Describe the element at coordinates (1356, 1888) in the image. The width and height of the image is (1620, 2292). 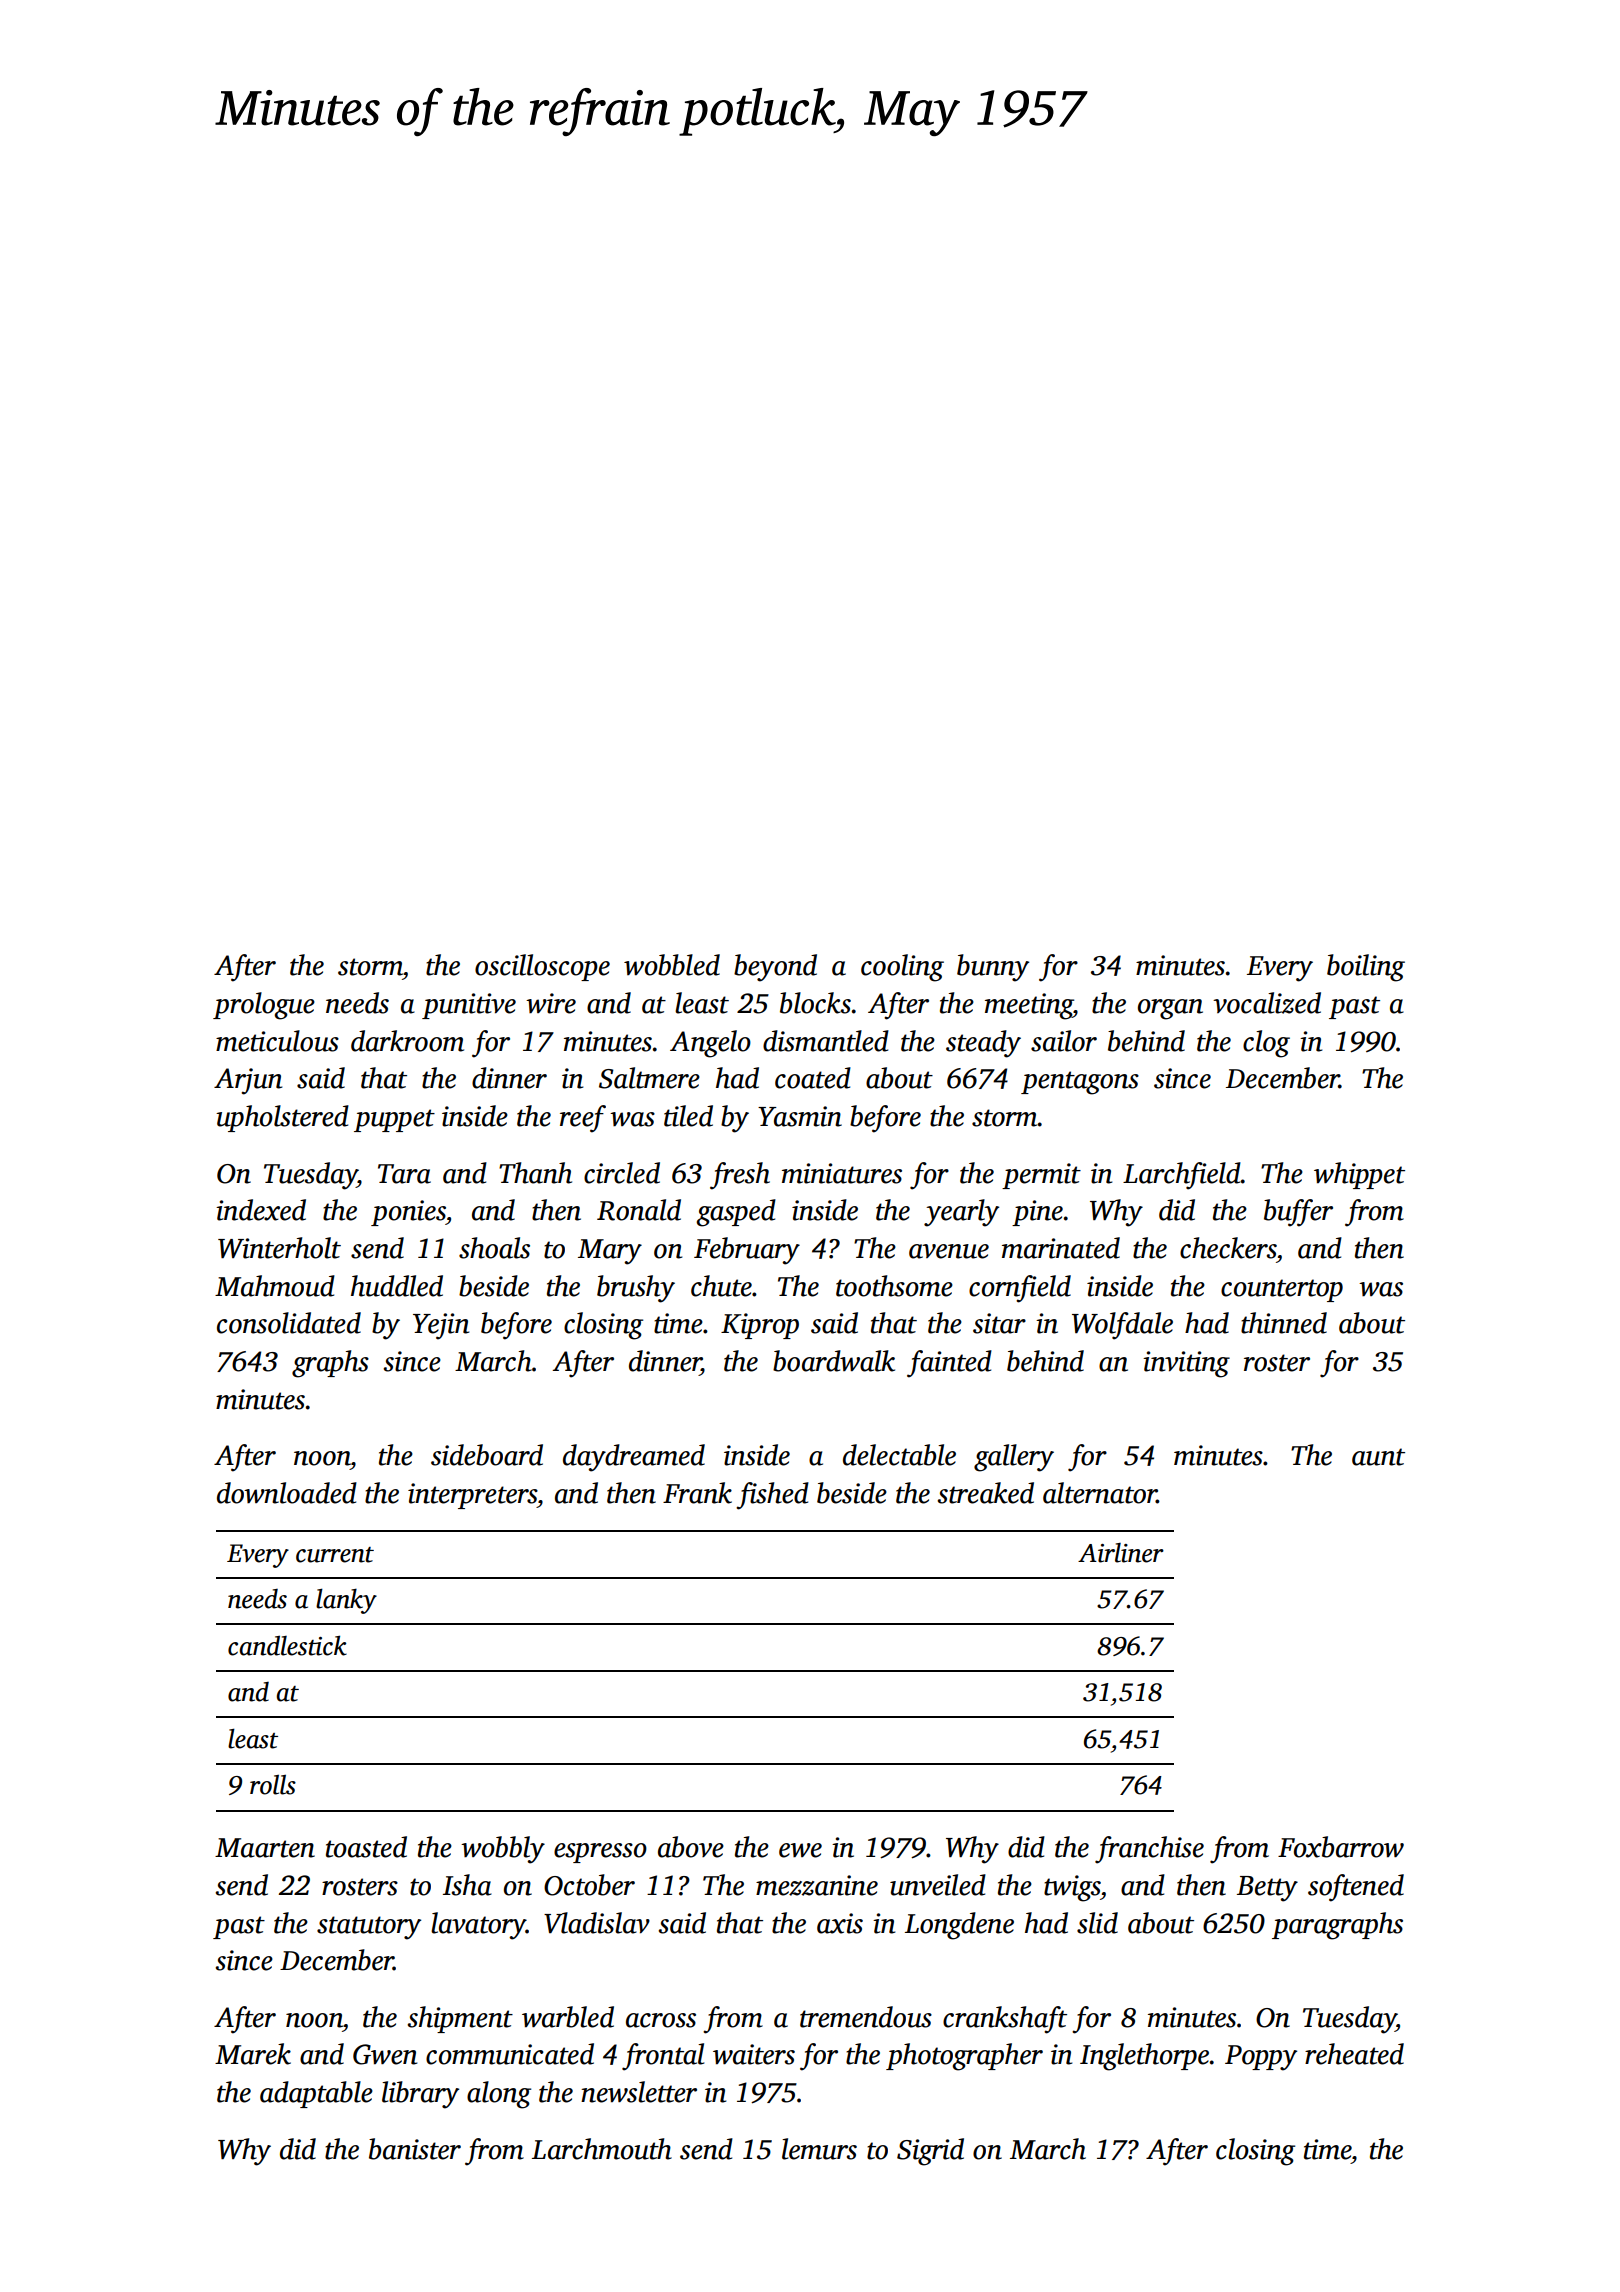
I see `softened` at that location.
